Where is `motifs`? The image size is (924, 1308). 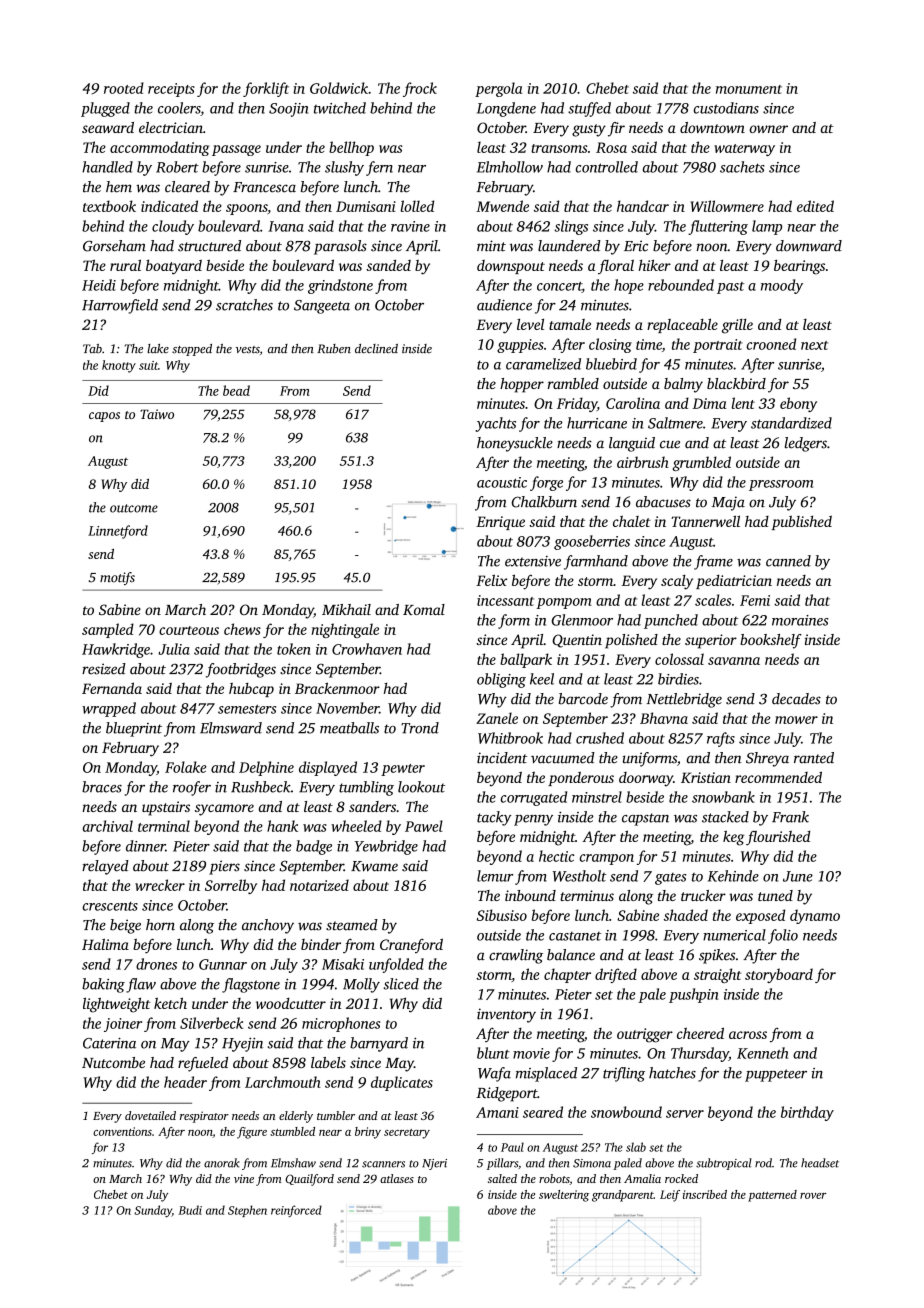
motifs is located at coordinates (117, 578).
